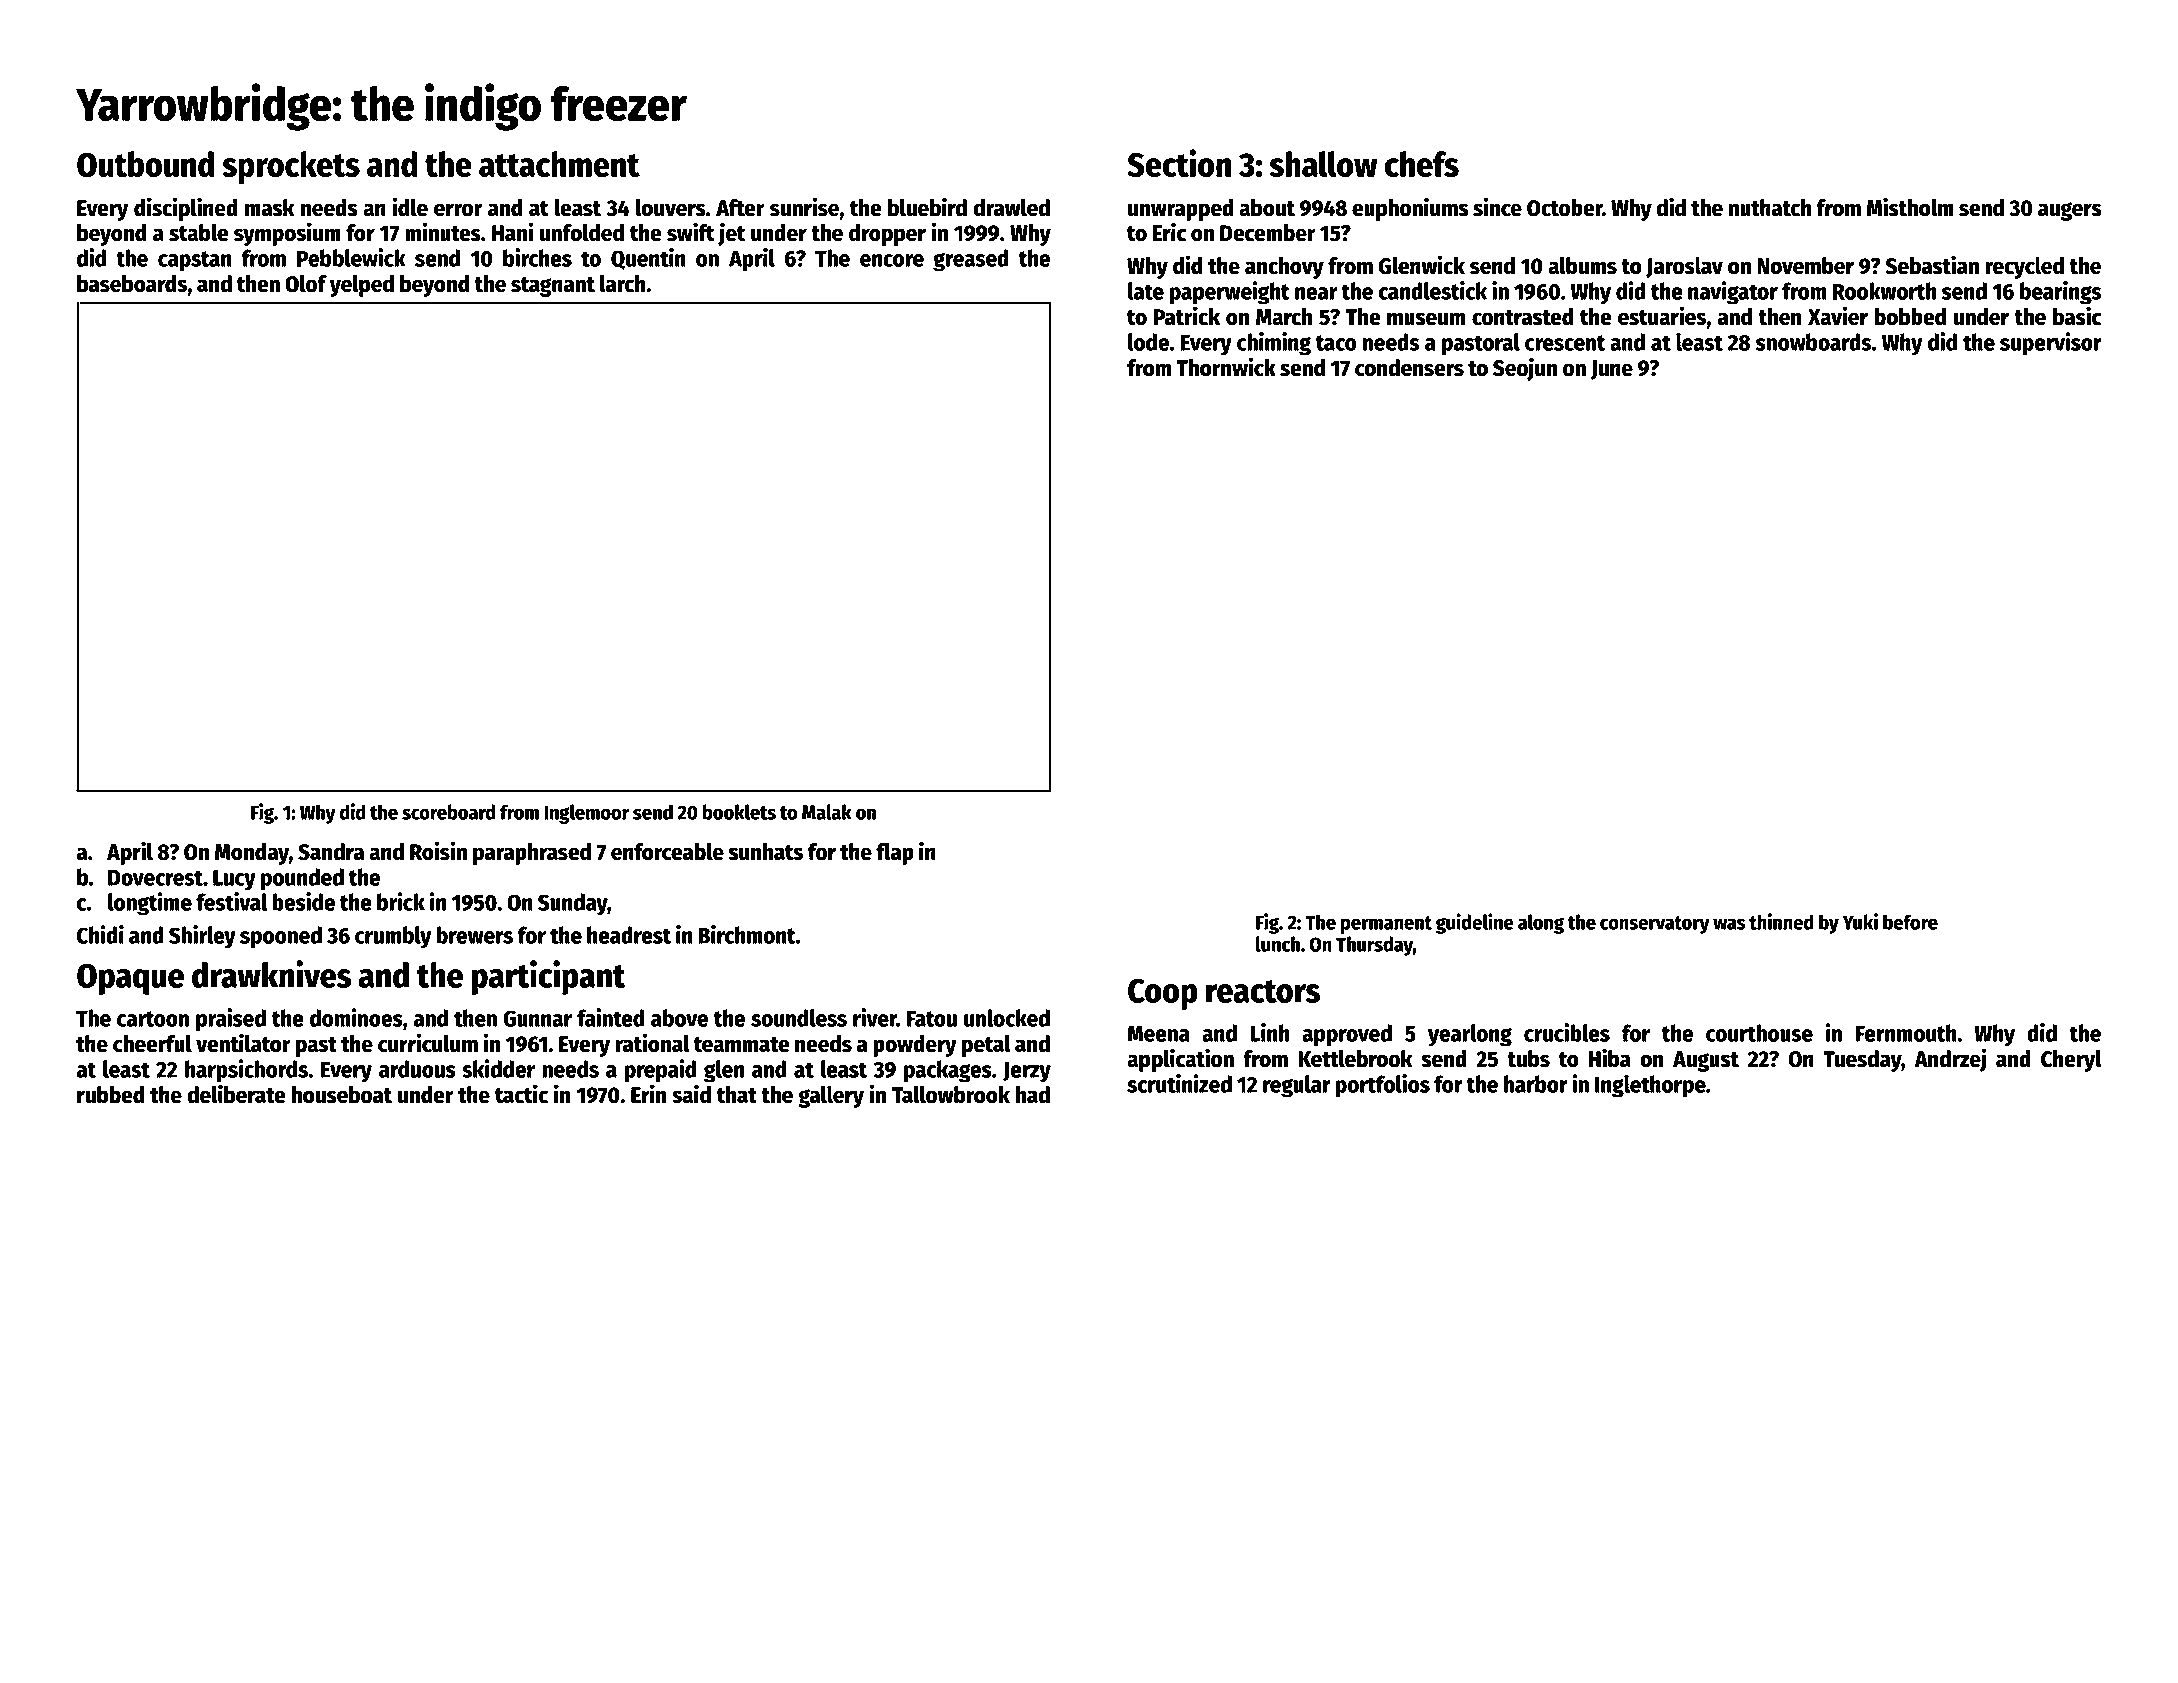 The width and height of the screenshot is (2178, 1683). Describe the element at coordinates (927, 207) in the screenshot. I see `bluebird` at that location.
